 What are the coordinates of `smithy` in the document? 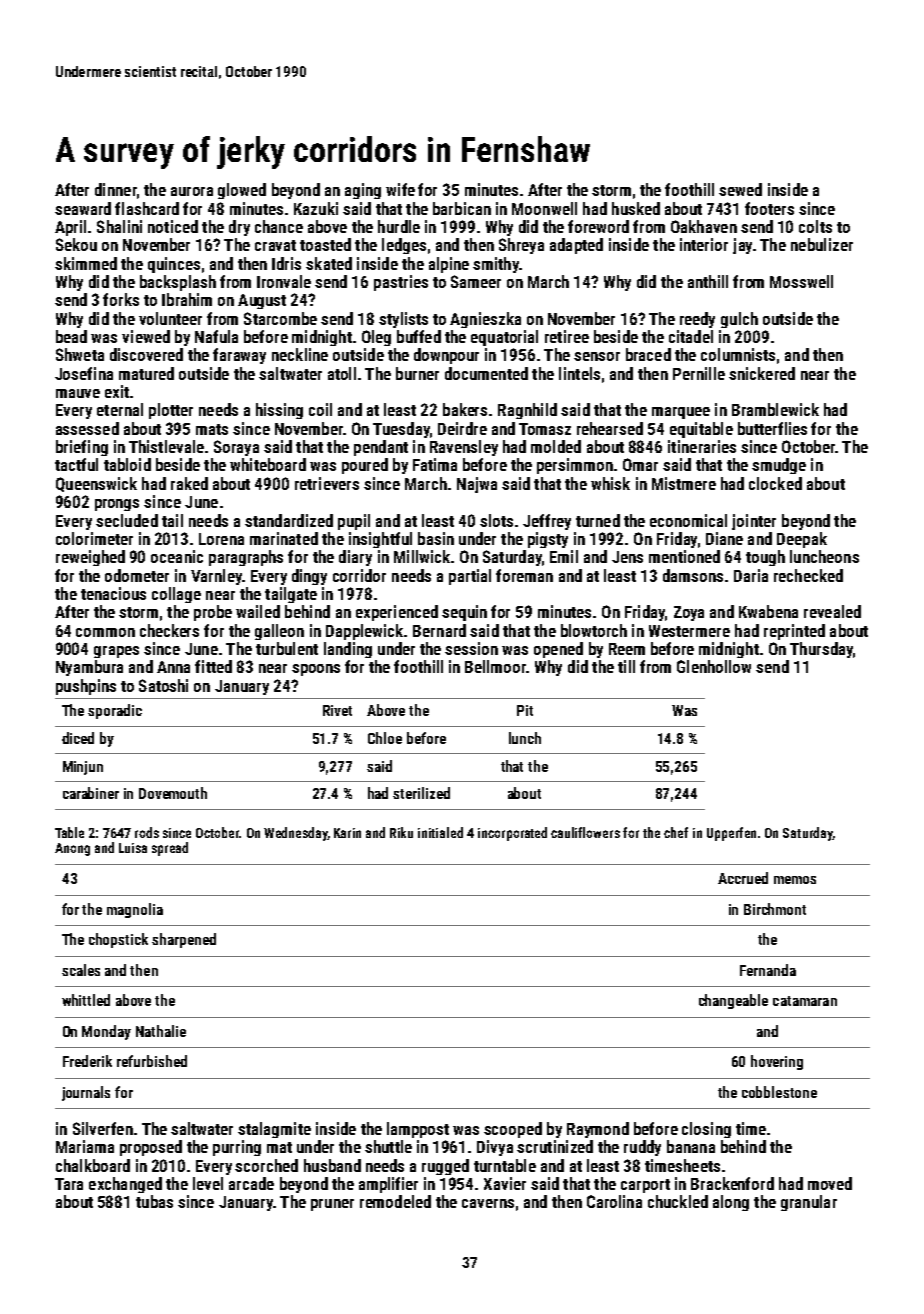 It's located at (496, 265).
